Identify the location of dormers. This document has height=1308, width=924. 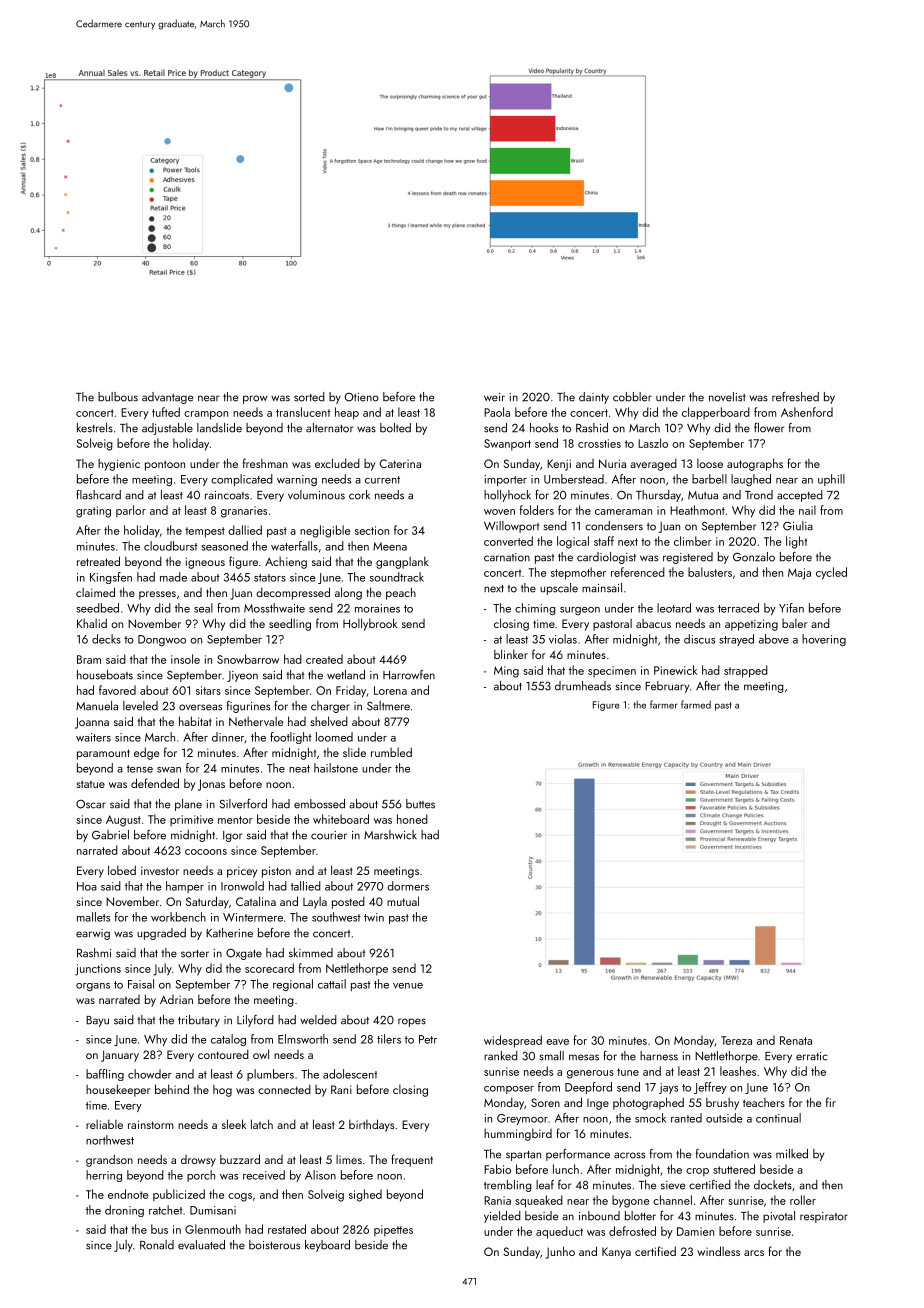
(408, 886).
